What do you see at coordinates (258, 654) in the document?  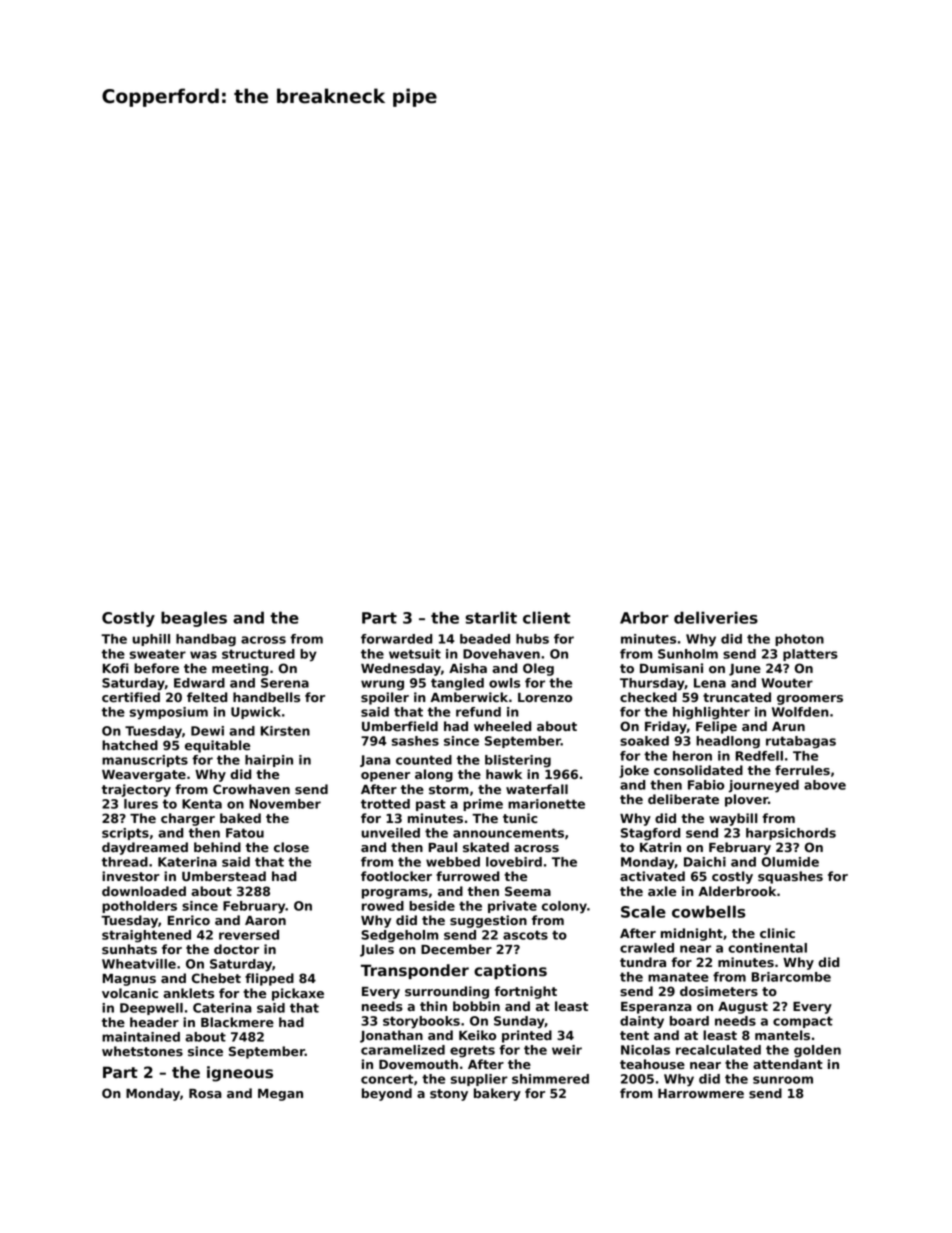 I see `structured` at bounding box center [258, 654].
